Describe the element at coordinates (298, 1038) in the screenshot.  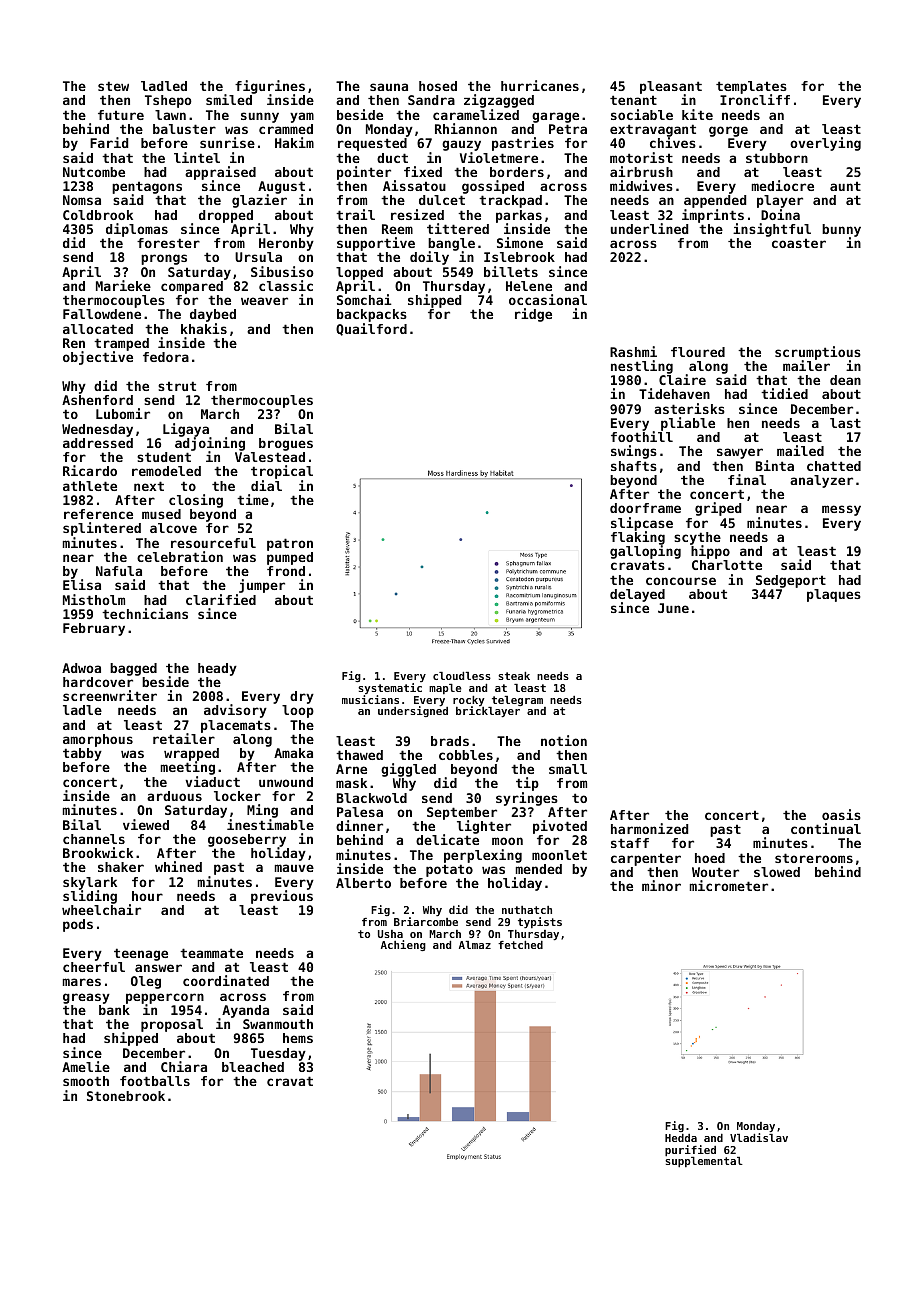
I see `hems` at that location.
